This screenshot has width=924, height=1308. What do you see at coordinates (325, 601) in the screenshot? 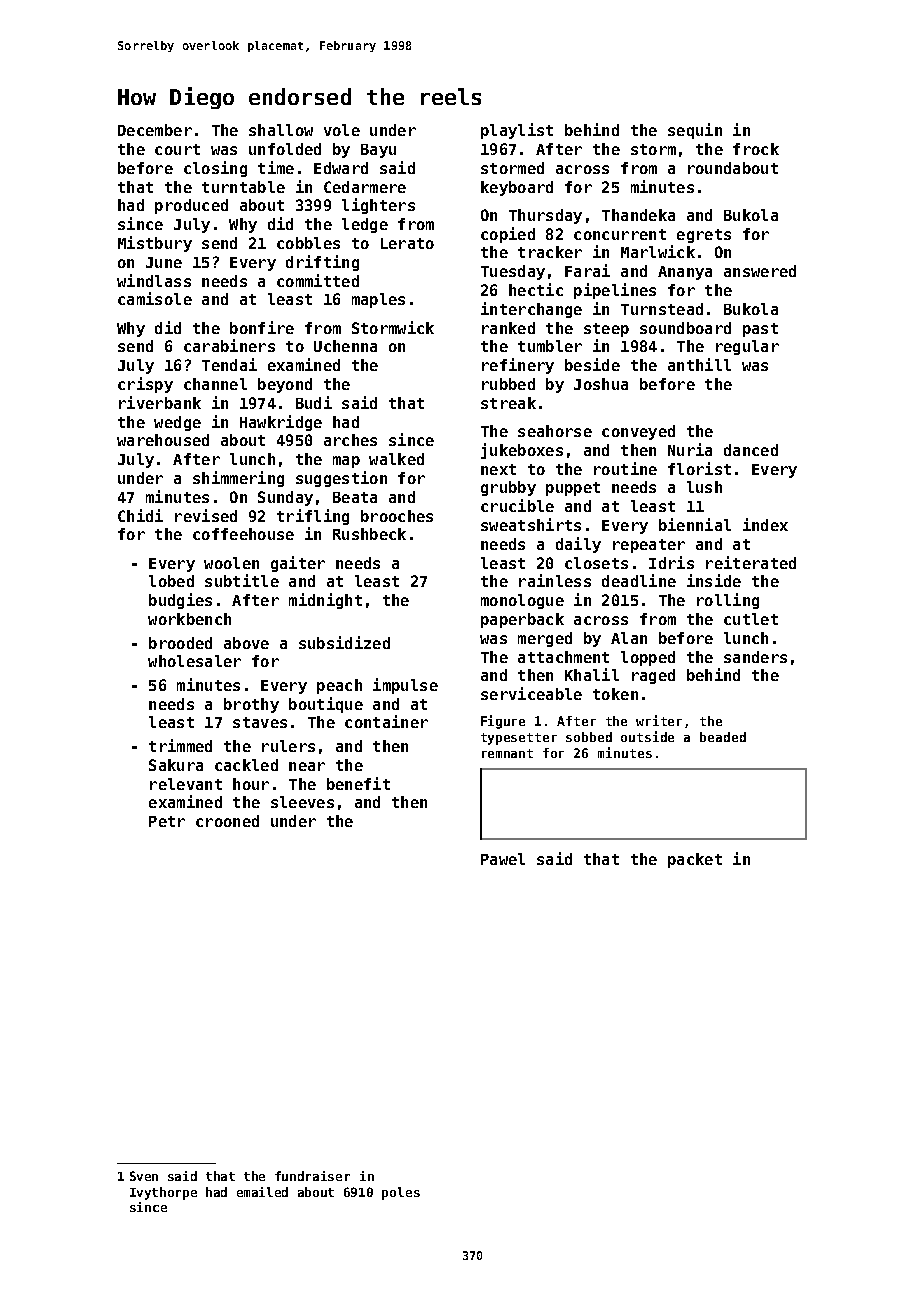
I see `midnight` at bounding box center [325, 601].
